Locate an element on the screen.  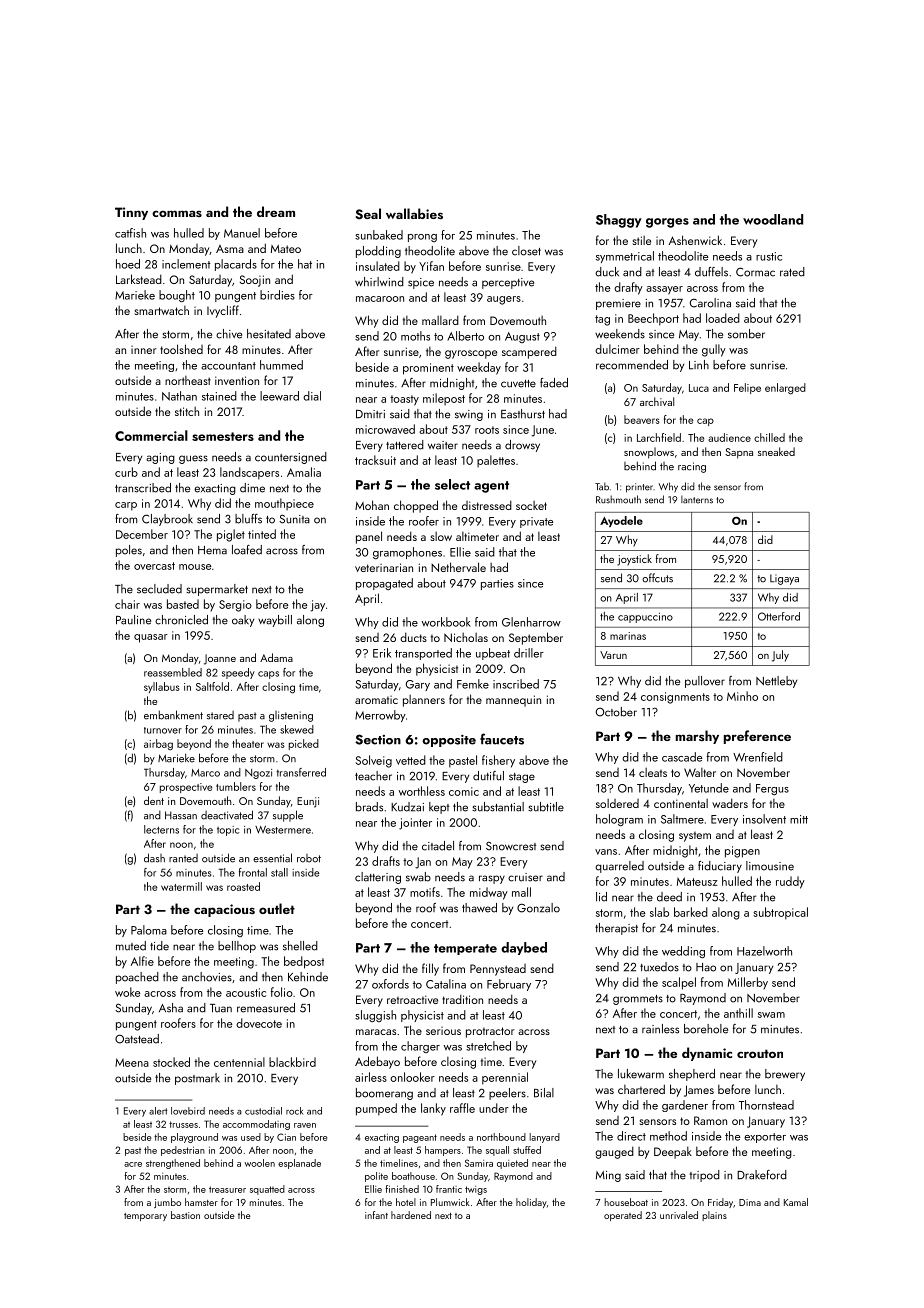
opposite is located at coordinates (449, 741).
